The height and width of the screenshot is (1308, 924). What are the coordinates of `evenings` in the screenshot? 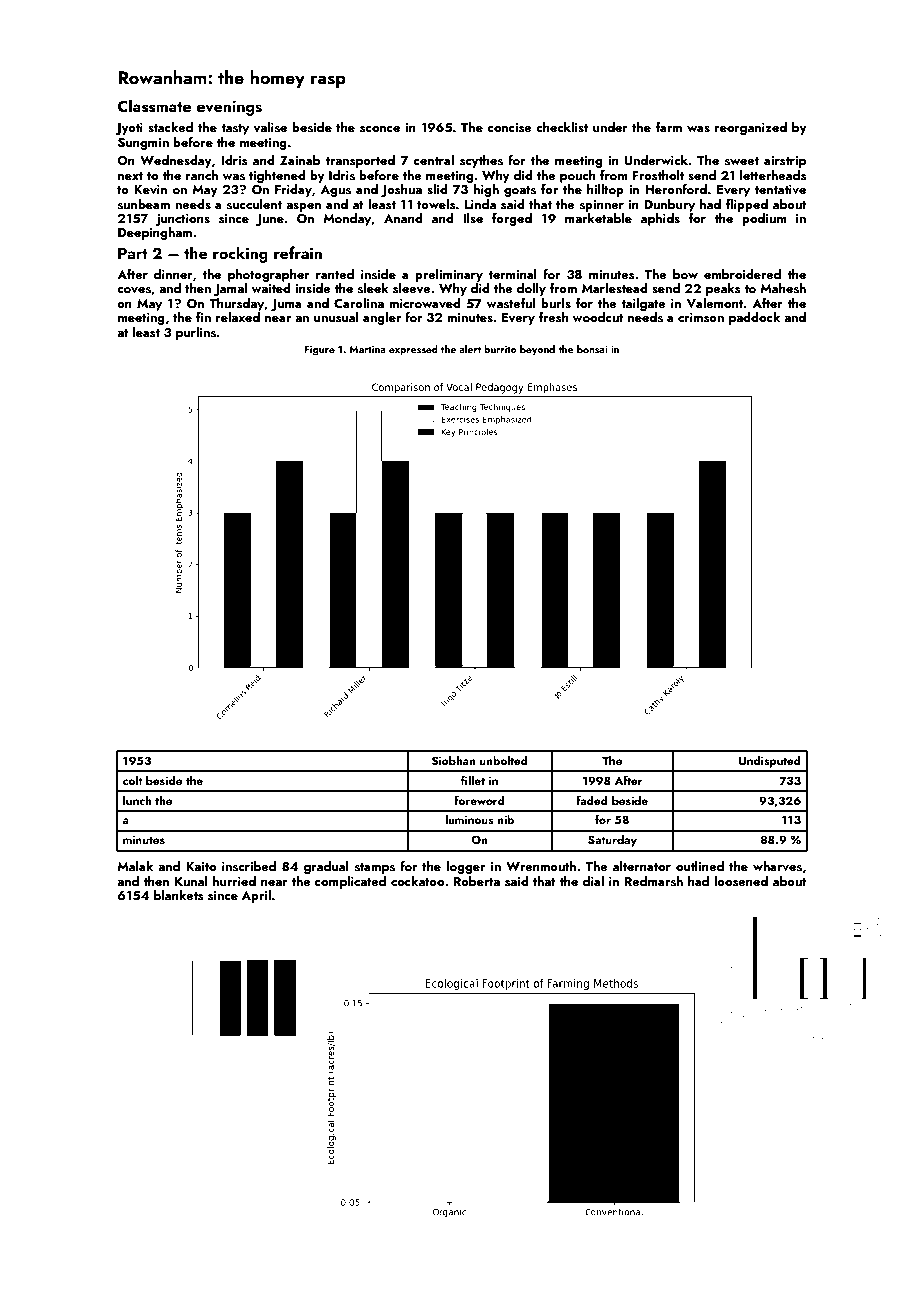 It's located at (229, 108).
